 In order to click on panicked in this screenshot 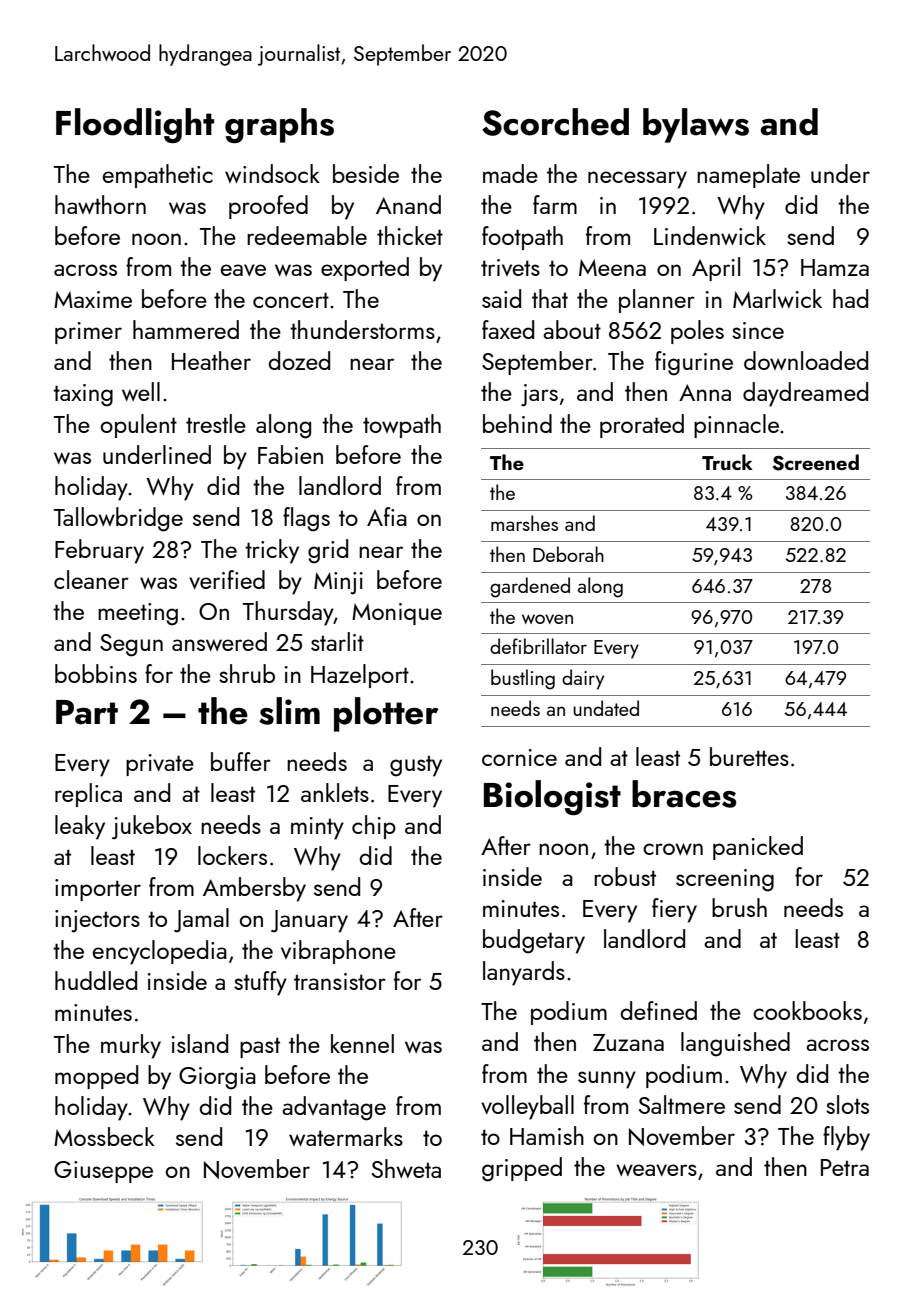, I will do `click(758, 848)`.
